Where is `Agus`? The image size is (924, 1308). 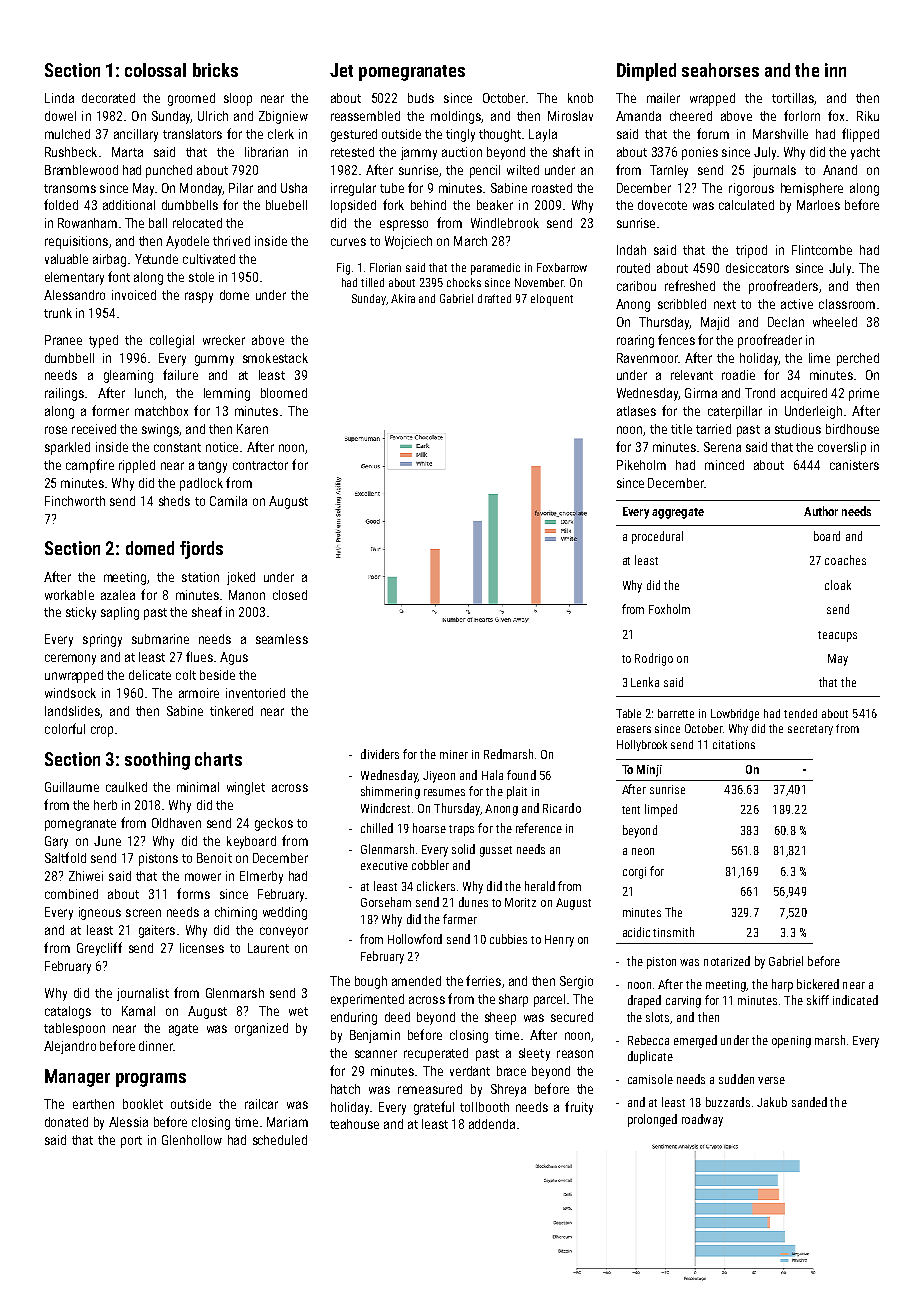
Agus is located at coordinates (234, 658).
